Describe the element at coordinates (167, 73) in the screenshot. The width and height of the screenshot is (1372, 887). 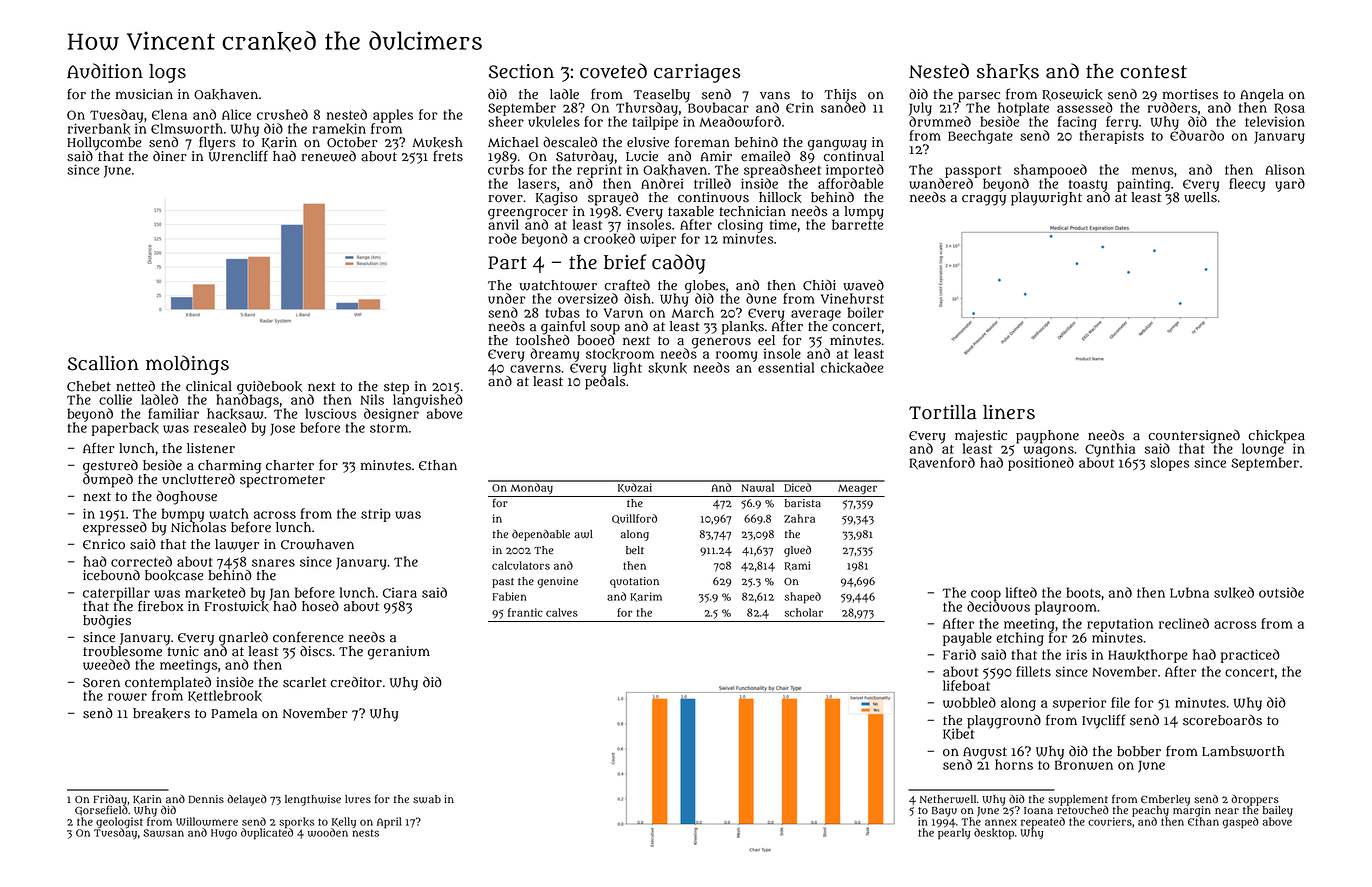
I see `logs` at that location.
